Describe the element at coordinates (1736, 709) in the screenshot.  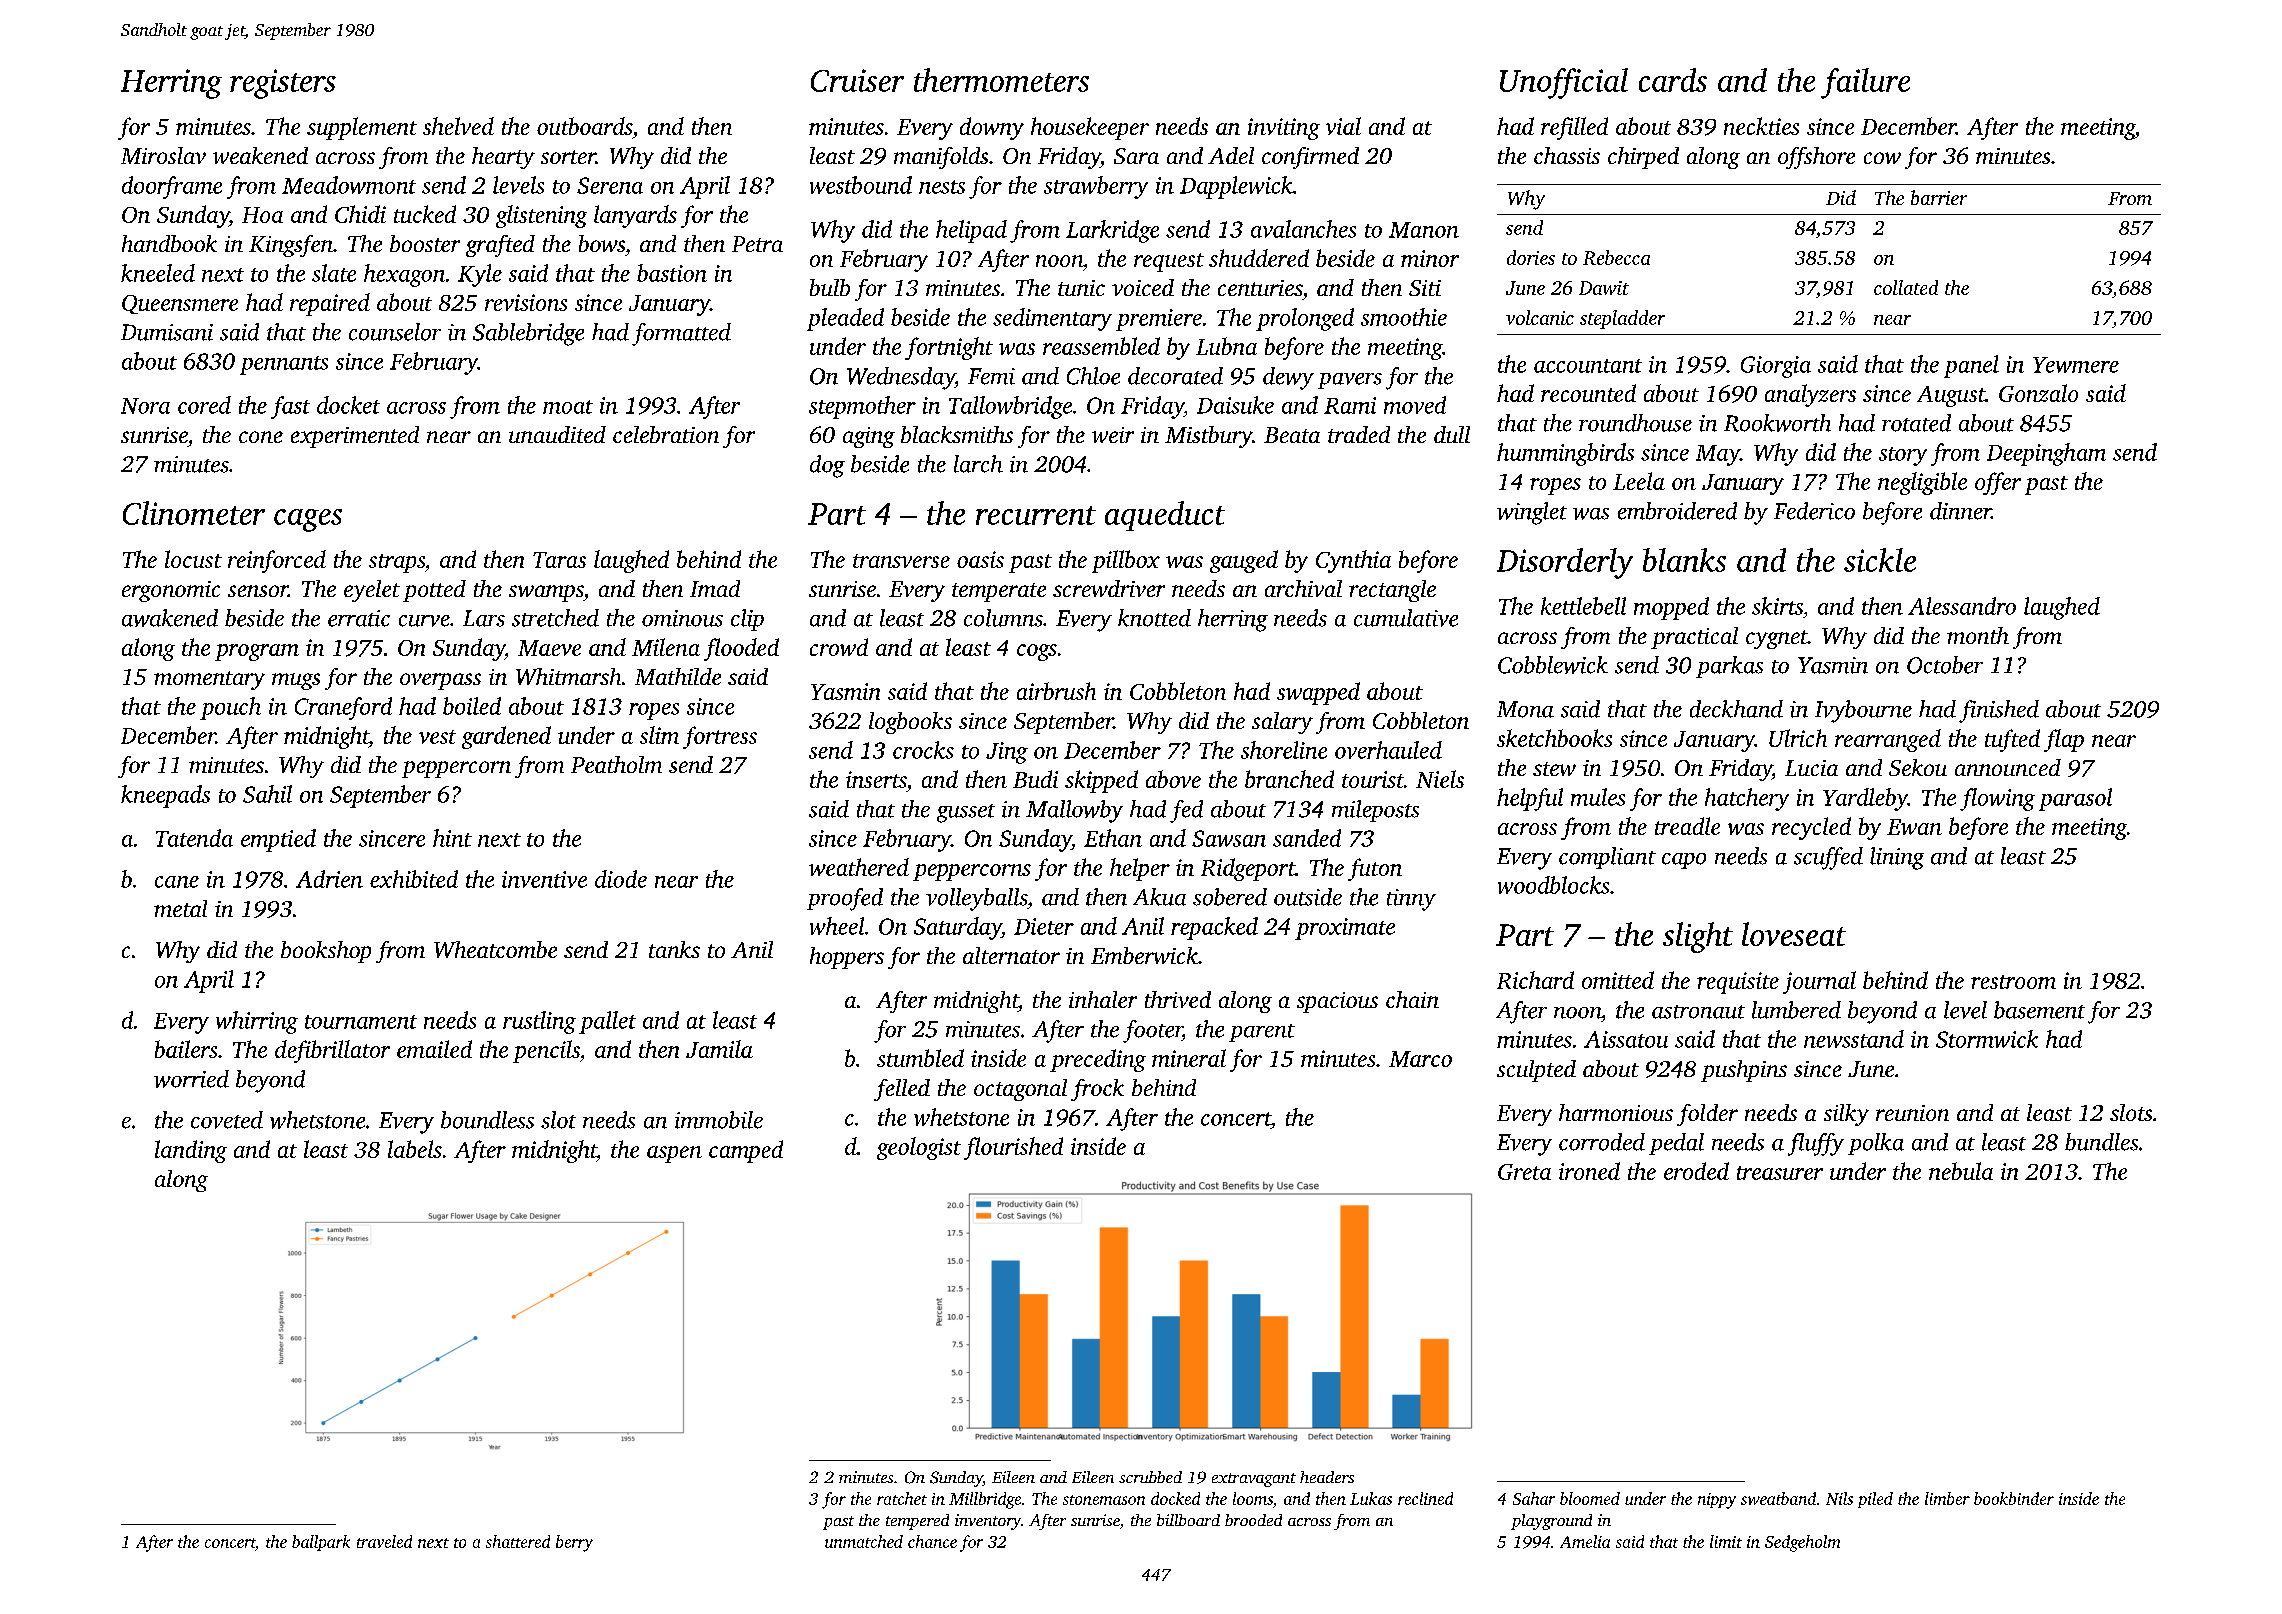
I see `deckhand` at that location.
